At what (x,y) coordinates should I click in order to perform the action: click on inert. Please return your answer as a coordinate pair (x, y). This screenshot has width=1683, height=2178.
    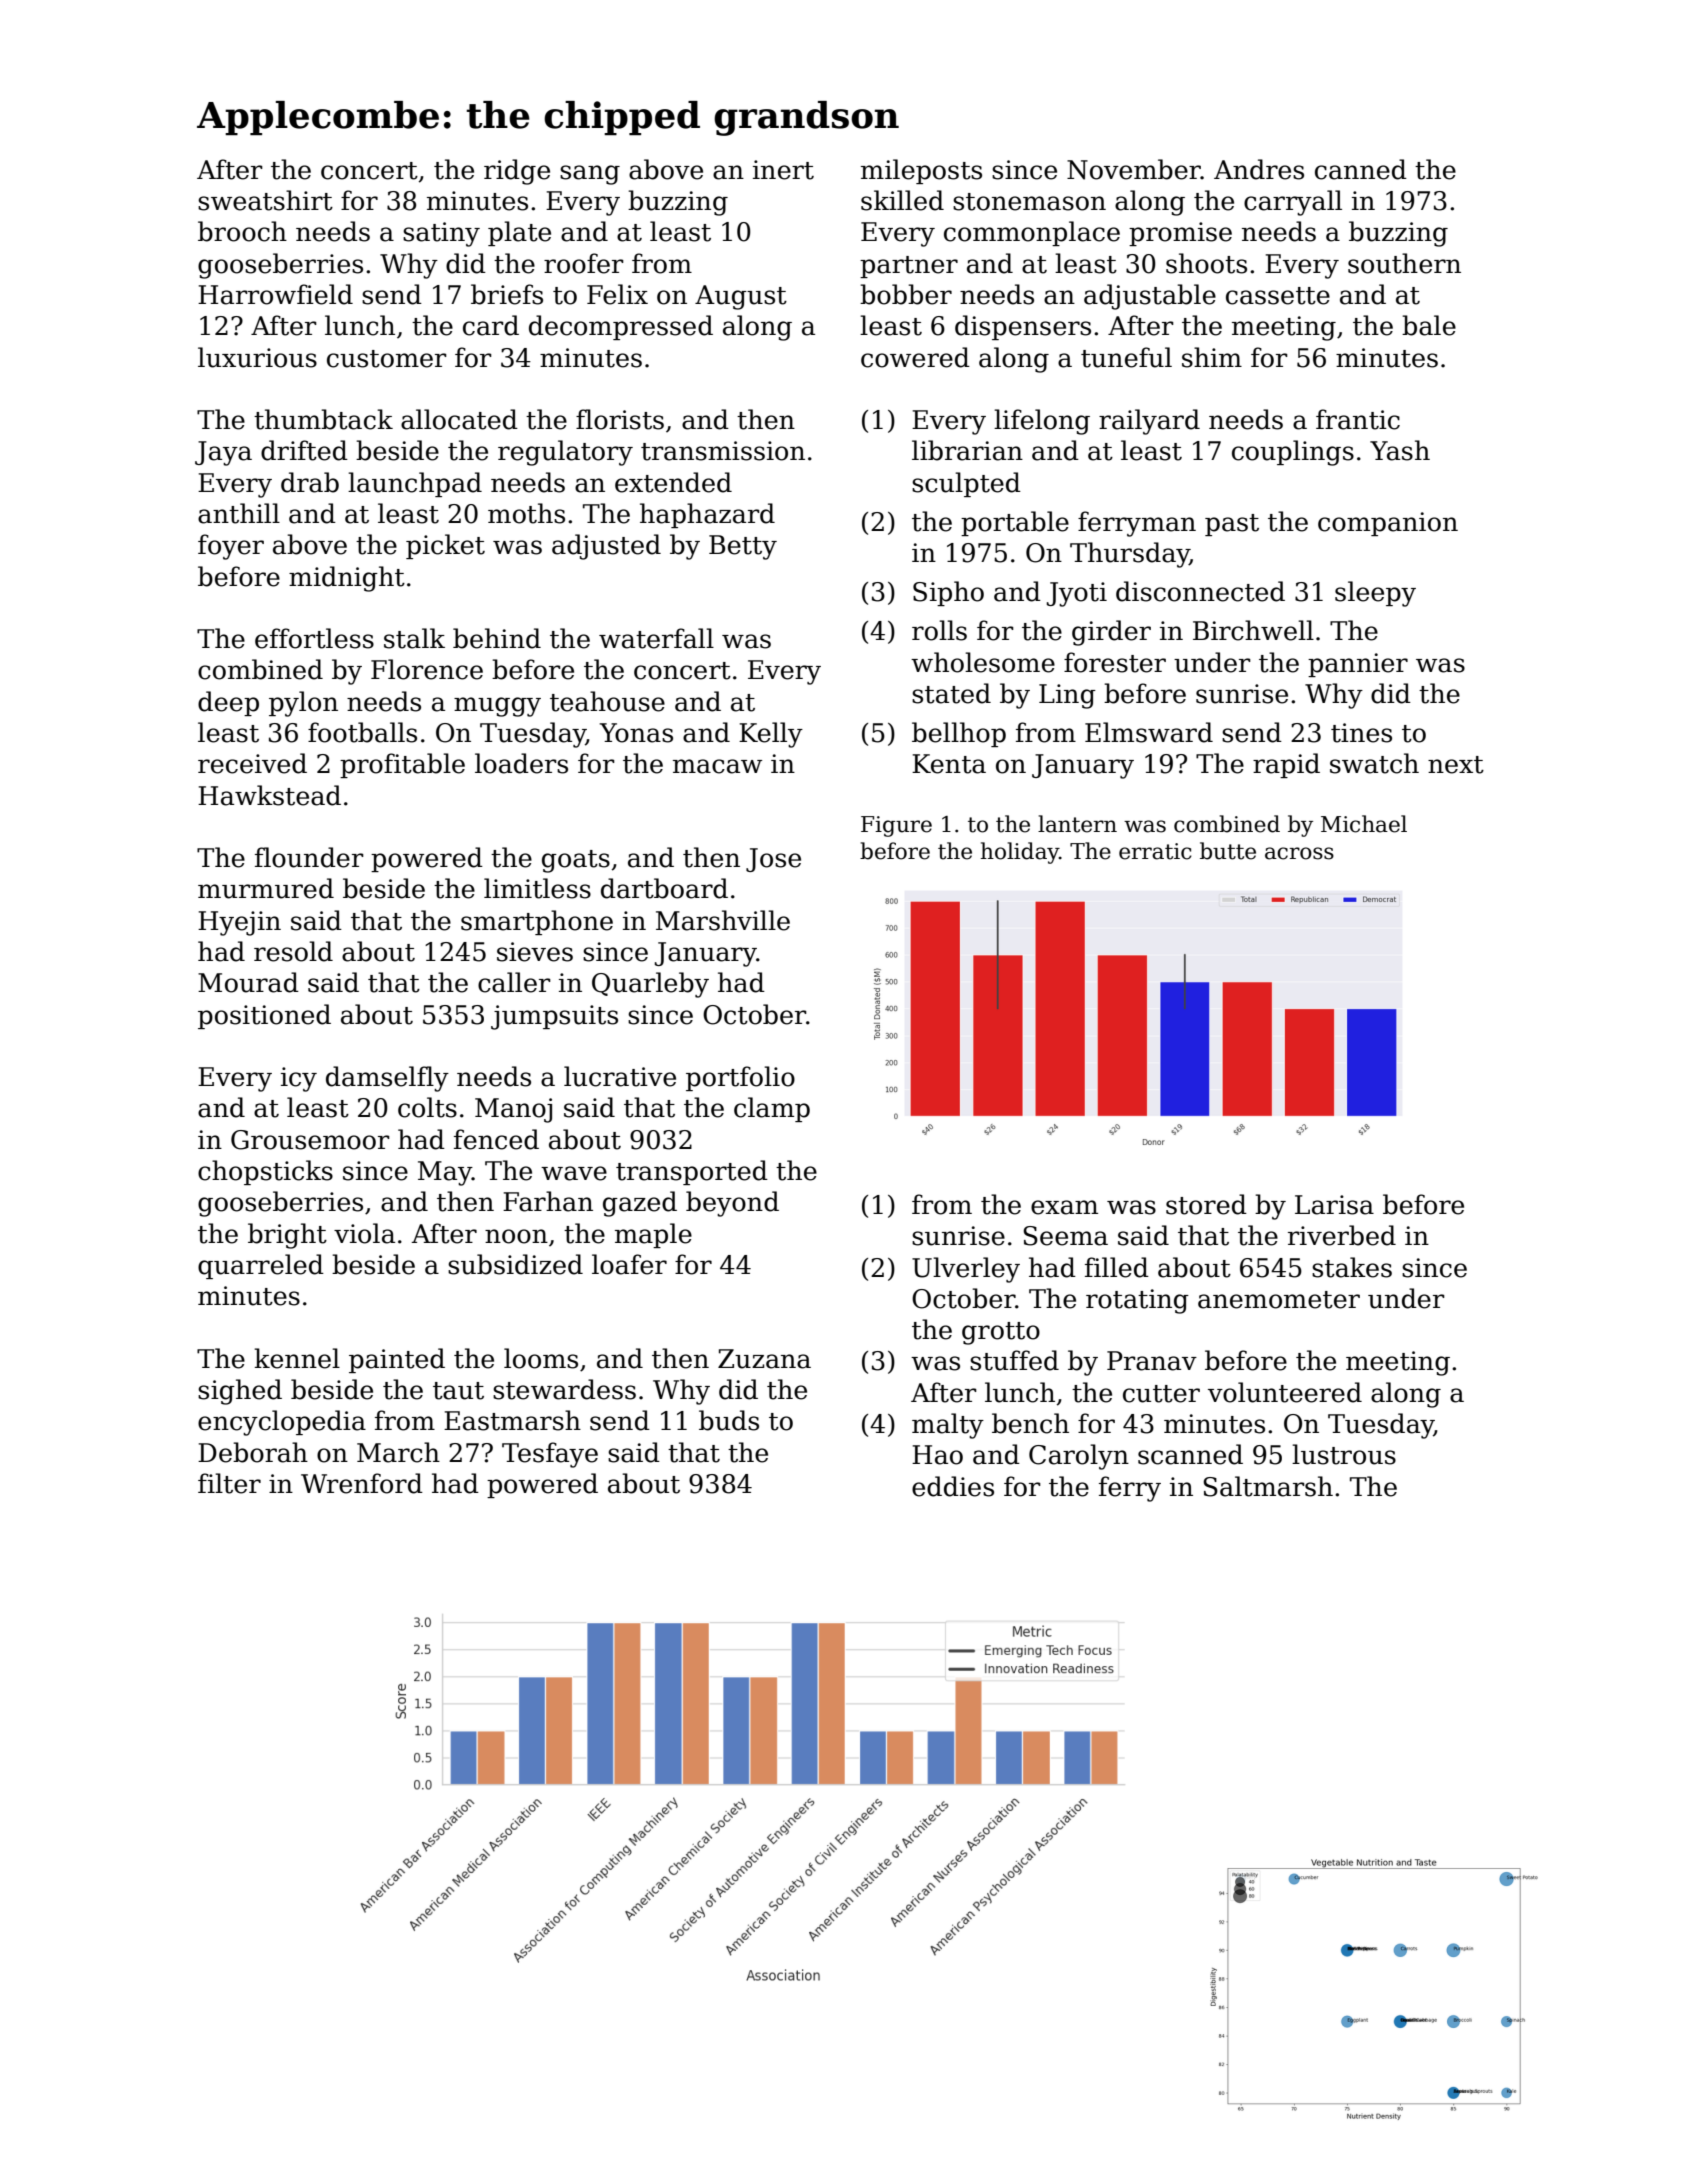
    Looking at the image, I should click on (783, 170).
